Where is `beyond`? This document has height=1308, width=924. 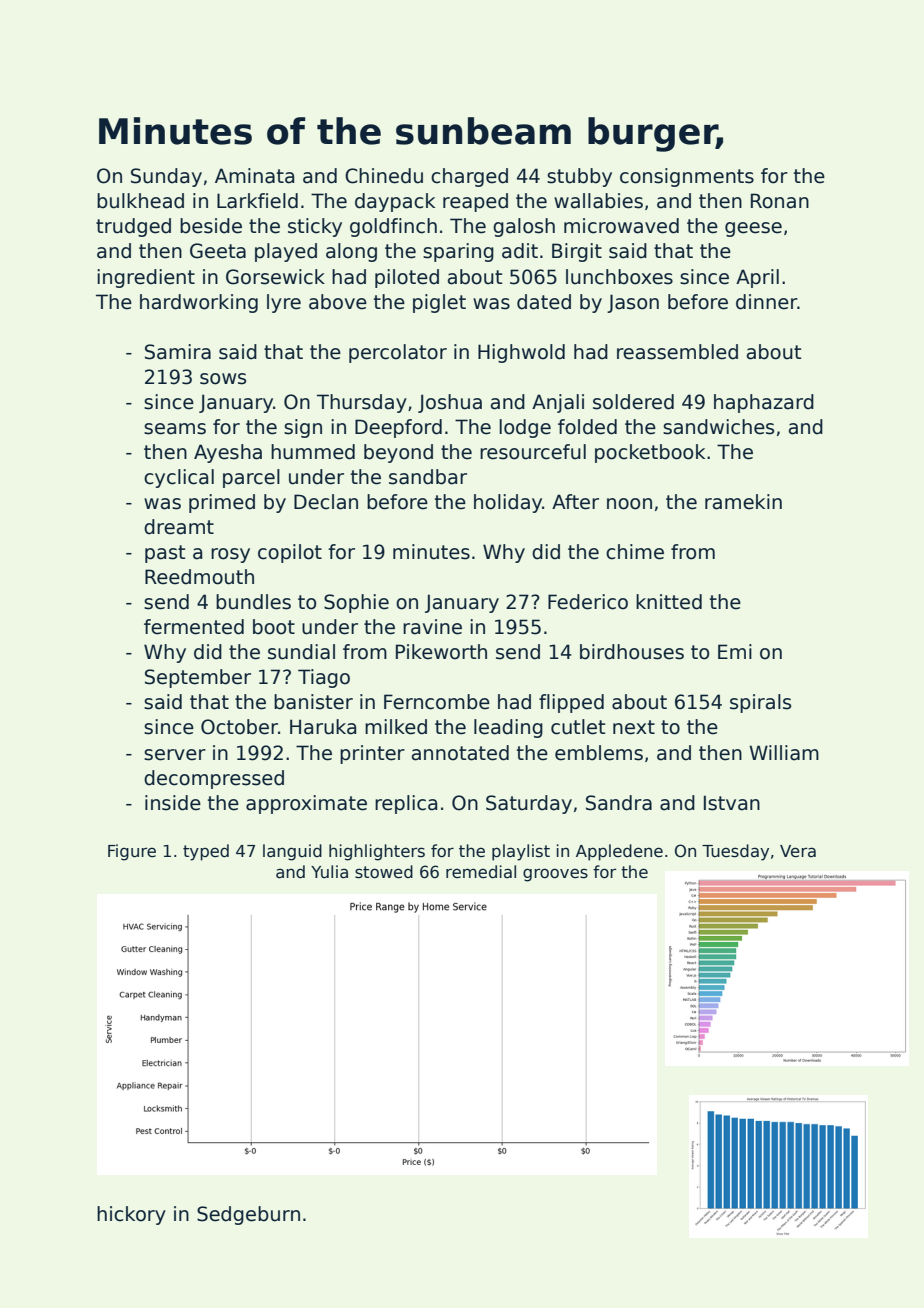 beyond is located at coordinates (398, 453).
